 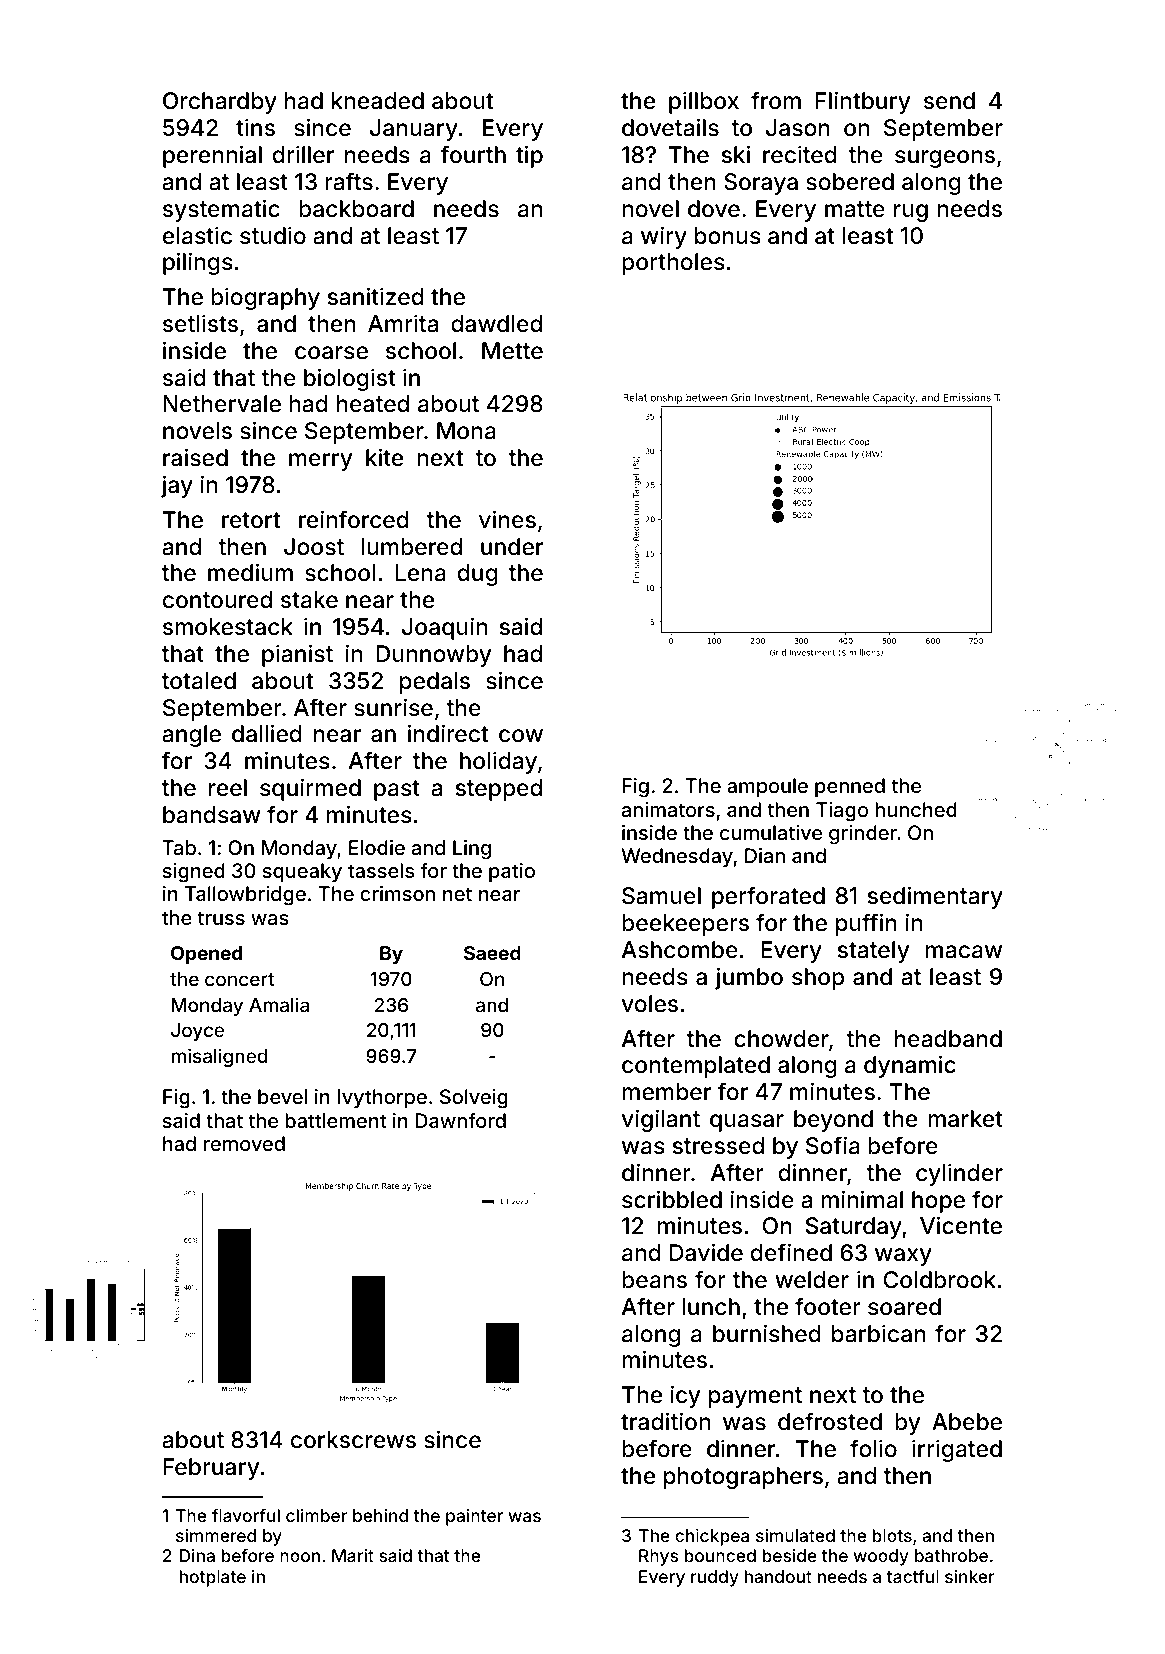 What do you see at coordinates (961, 1225) in the document?
I see `Vicente` at bounding box center [961, 1225].
